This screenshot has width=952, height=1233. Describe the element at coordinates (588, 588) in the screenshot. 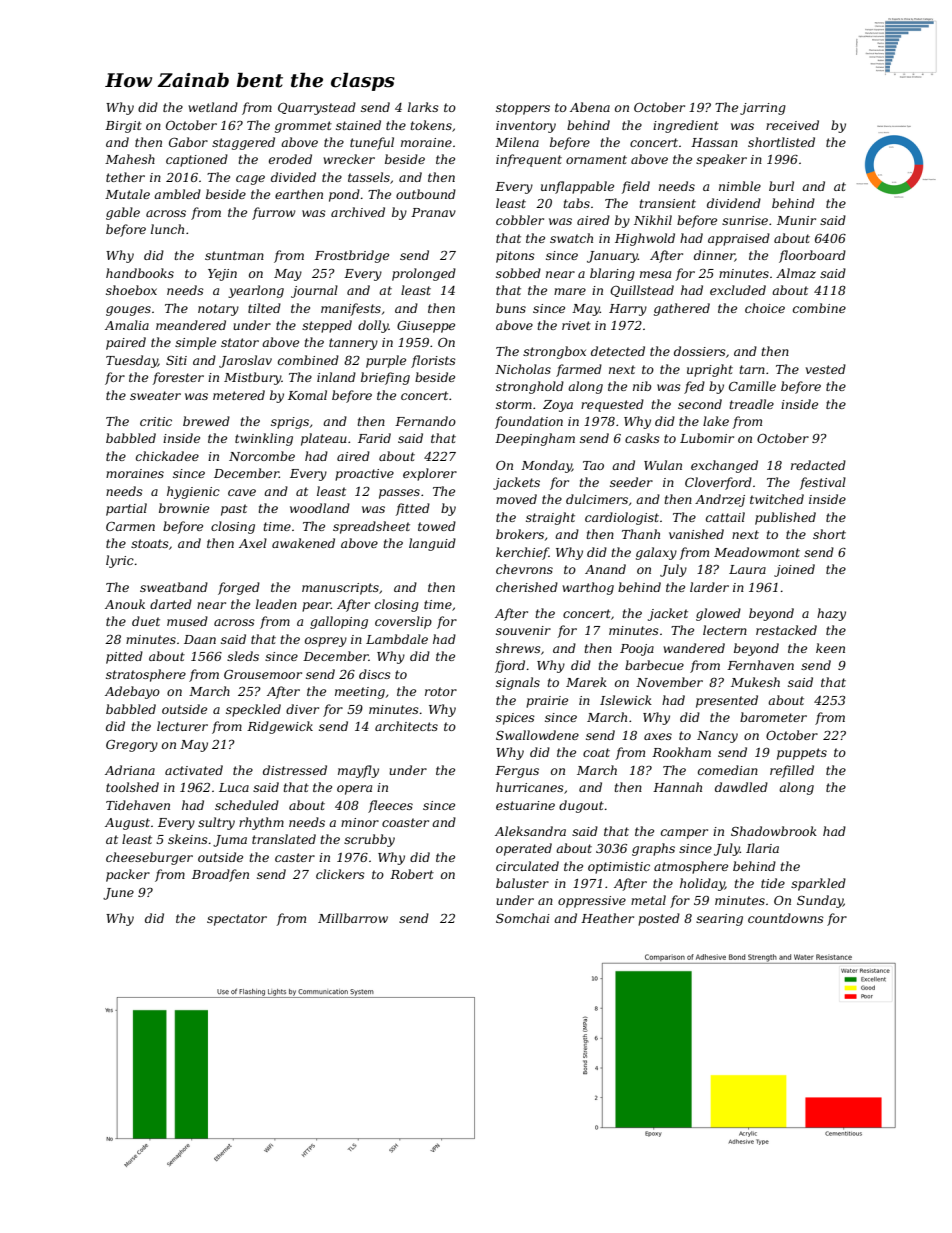

I see `warthog` at that location.
